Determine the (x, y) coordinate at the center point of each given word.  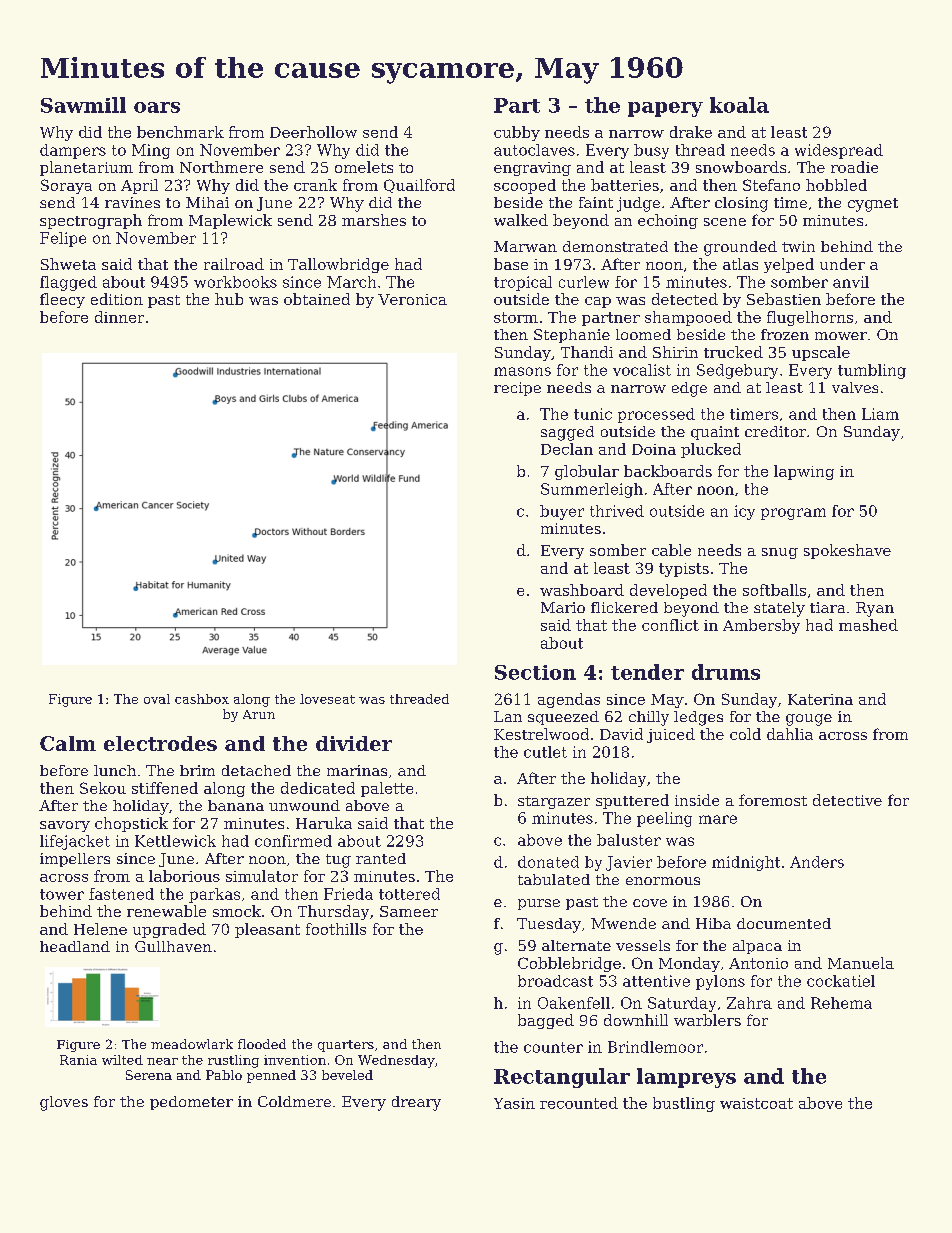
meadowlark (192, 1044)
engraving (532, 169)
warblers (707, 1020)
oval (157, 699)
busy (651, 151)
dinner (119, 317)
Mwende (623, 923)
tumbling (872, 371)
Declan (567, 449)
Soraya (66, 186)
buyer (562, 512)
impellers (75, 860)
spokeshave (847, 551)
